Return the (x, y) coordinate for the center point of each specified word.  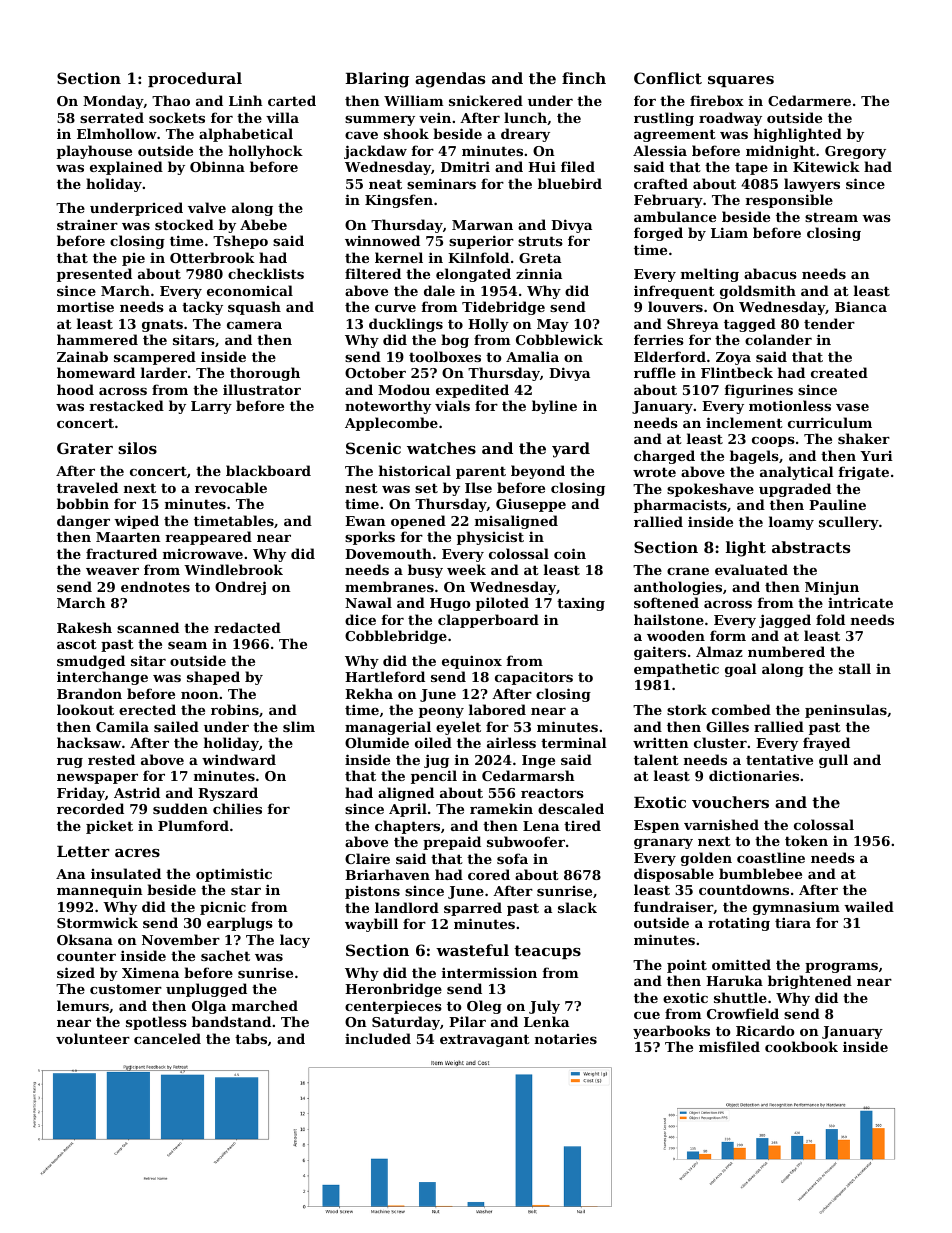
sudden (180, 808)
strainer (87, 224)
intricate (860, 602)
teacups (547, 952)
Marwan (482, 225)
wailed (869, 906)
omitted (741, 964)
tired (582, 825)
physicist (490, 538)
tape (751, 168)
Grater (85, 448)
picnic (223, 908)
